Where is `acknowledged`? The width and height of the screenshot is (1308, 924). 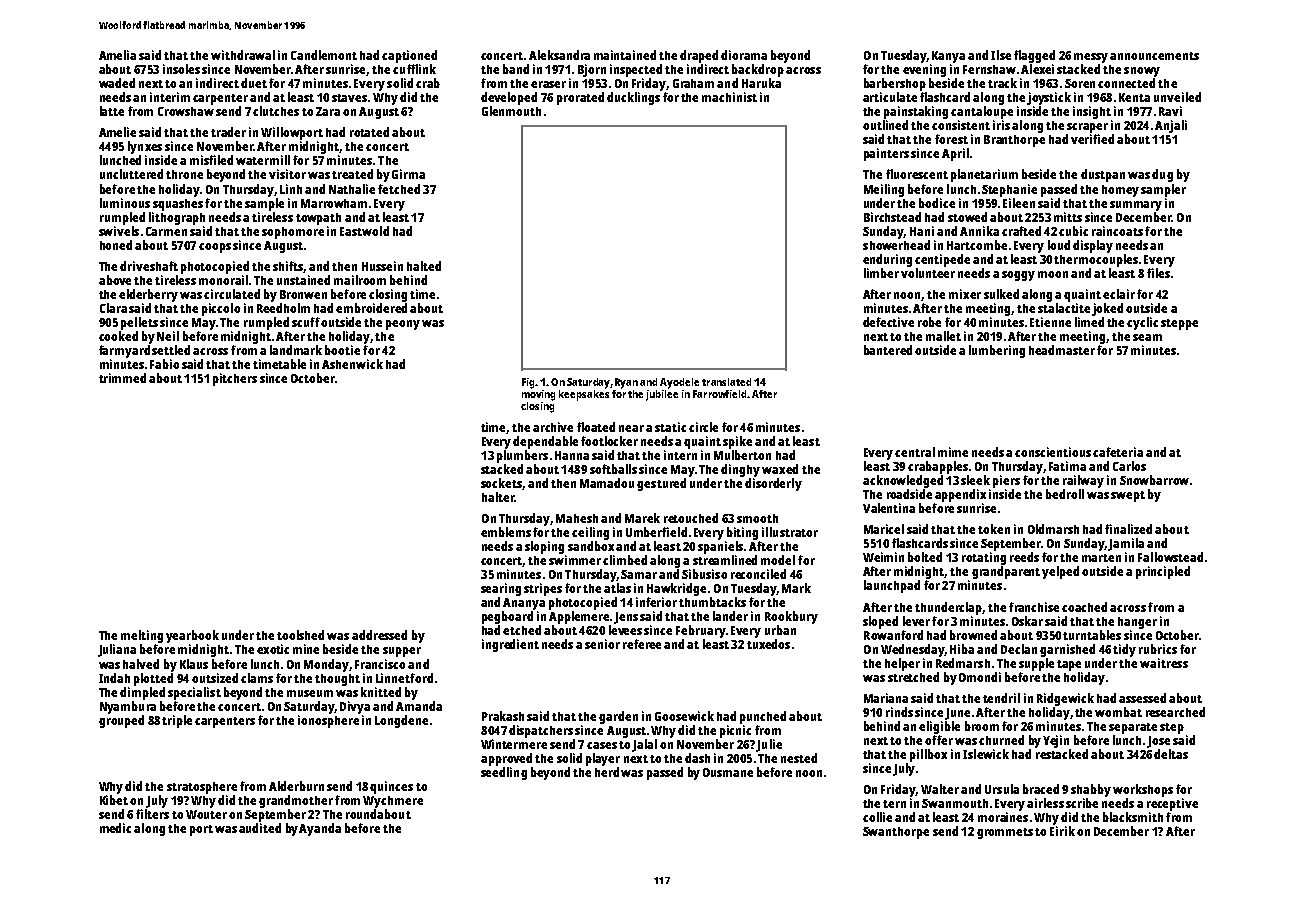
acknowledged is located at coordinates (903, 481).
